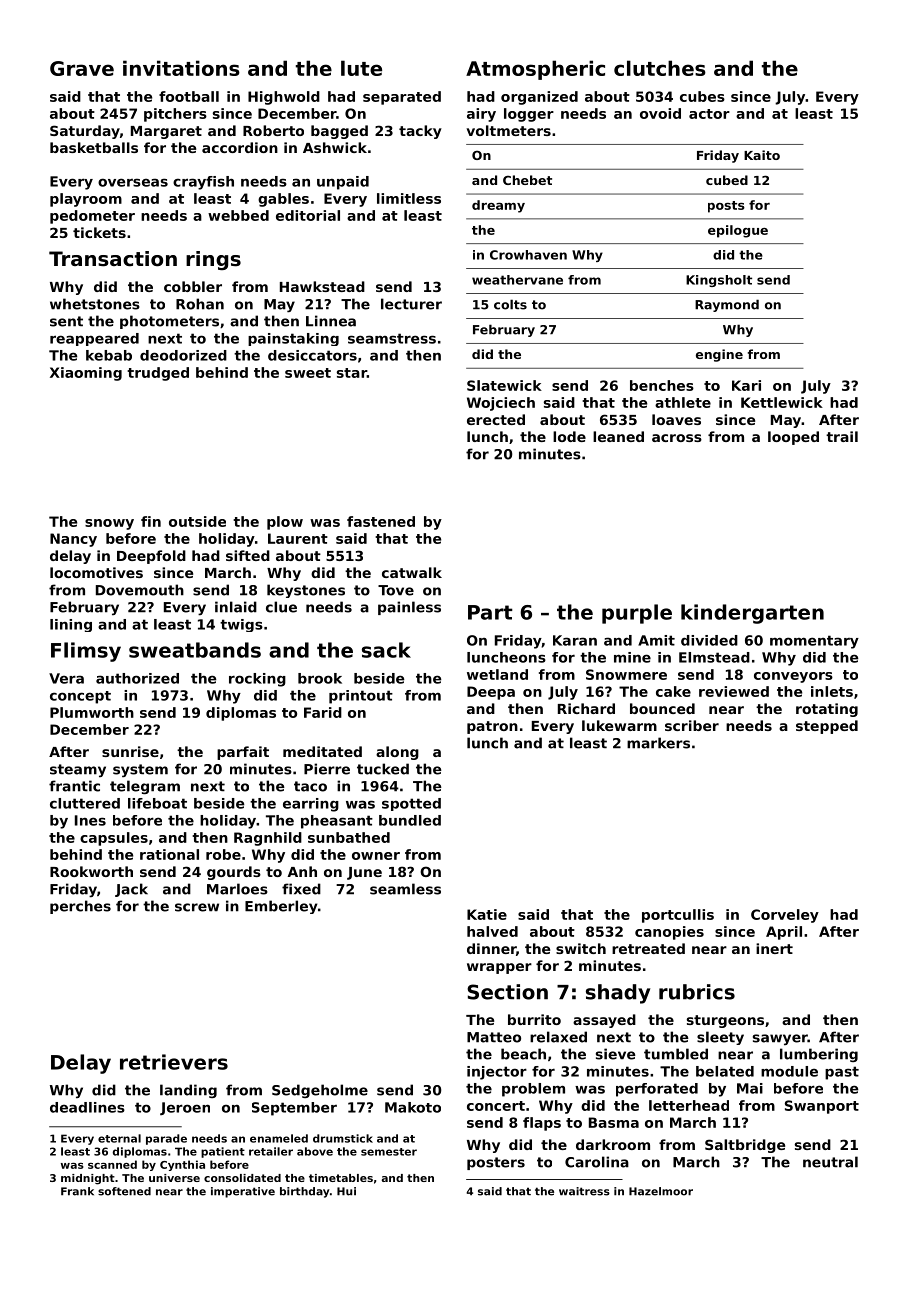 The width and height of the screenshot is (908, 1316). Describe the element at coordinates (702, 96) in the screenshot. I see `cubes` at that location.
